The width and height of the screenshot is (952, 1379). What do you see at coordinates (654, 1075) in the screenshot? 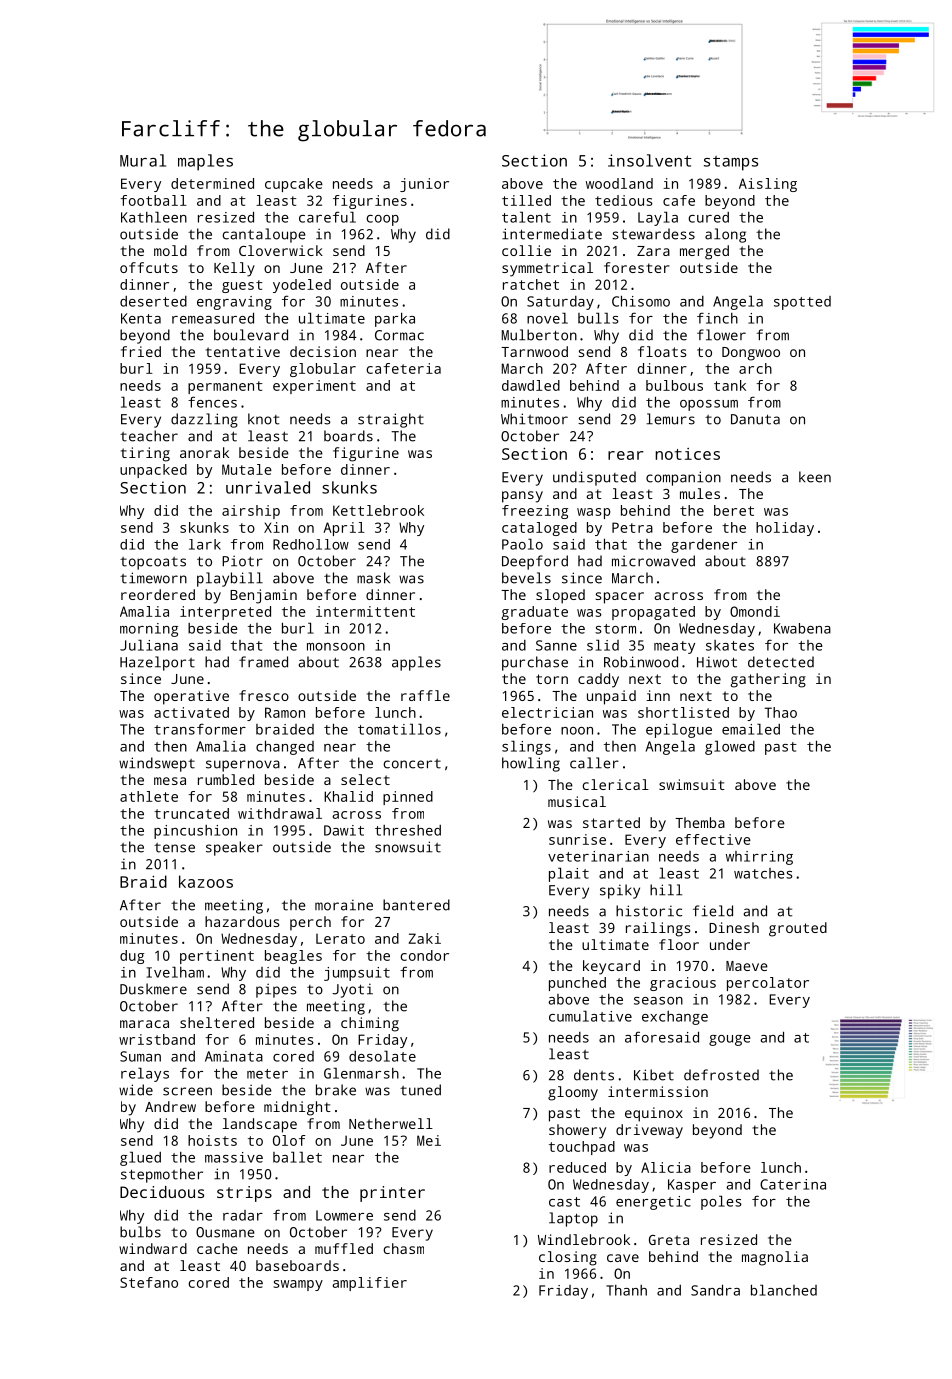
I see `Kibet` at bounding box center [654, 1075].
